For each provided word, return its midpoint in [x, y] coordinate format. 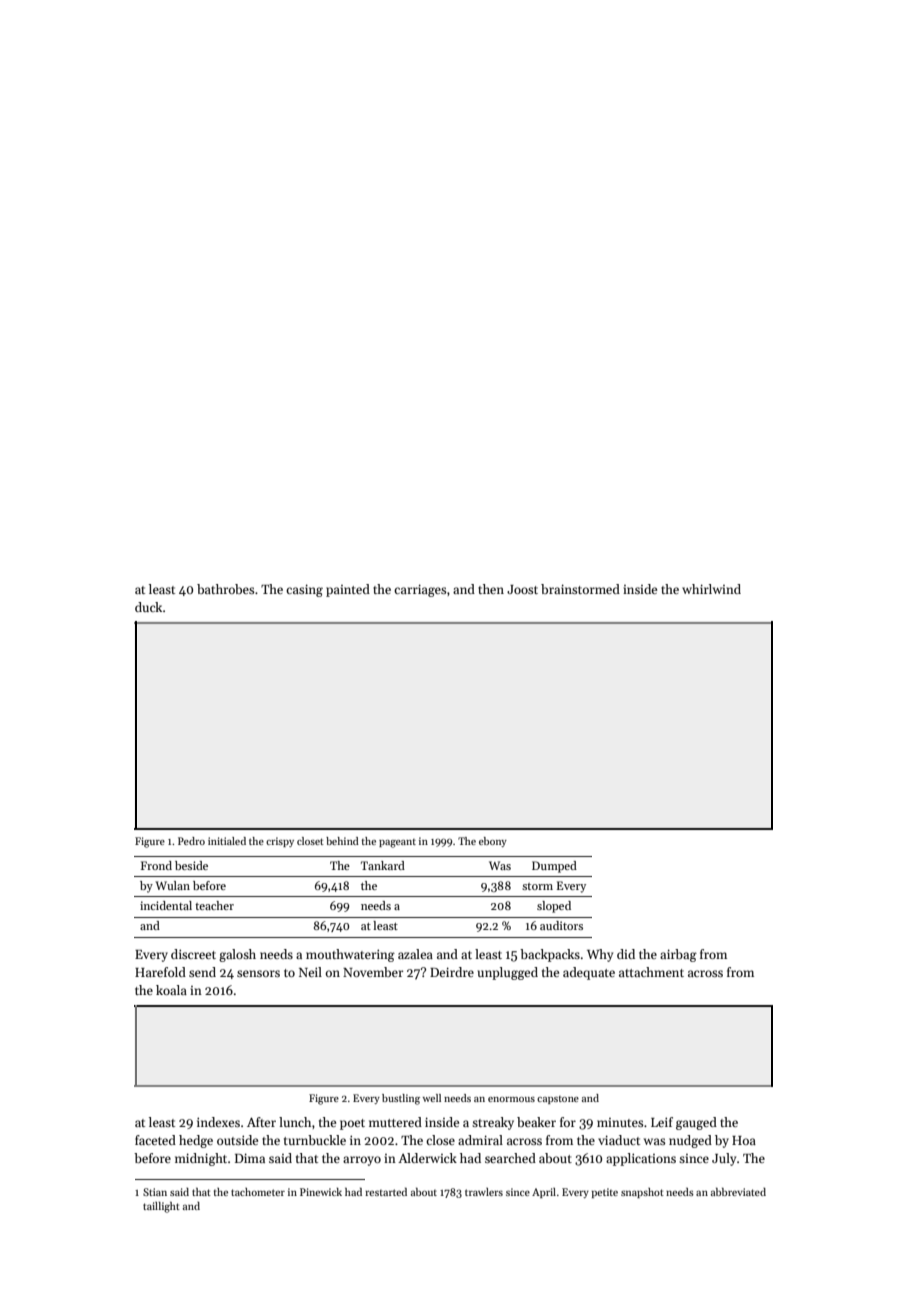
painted [348, 590]
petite [605, 1193]
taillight [161, 1207]
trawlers [484, 1192]
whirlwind [711, 589]
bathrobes [225, 589]
